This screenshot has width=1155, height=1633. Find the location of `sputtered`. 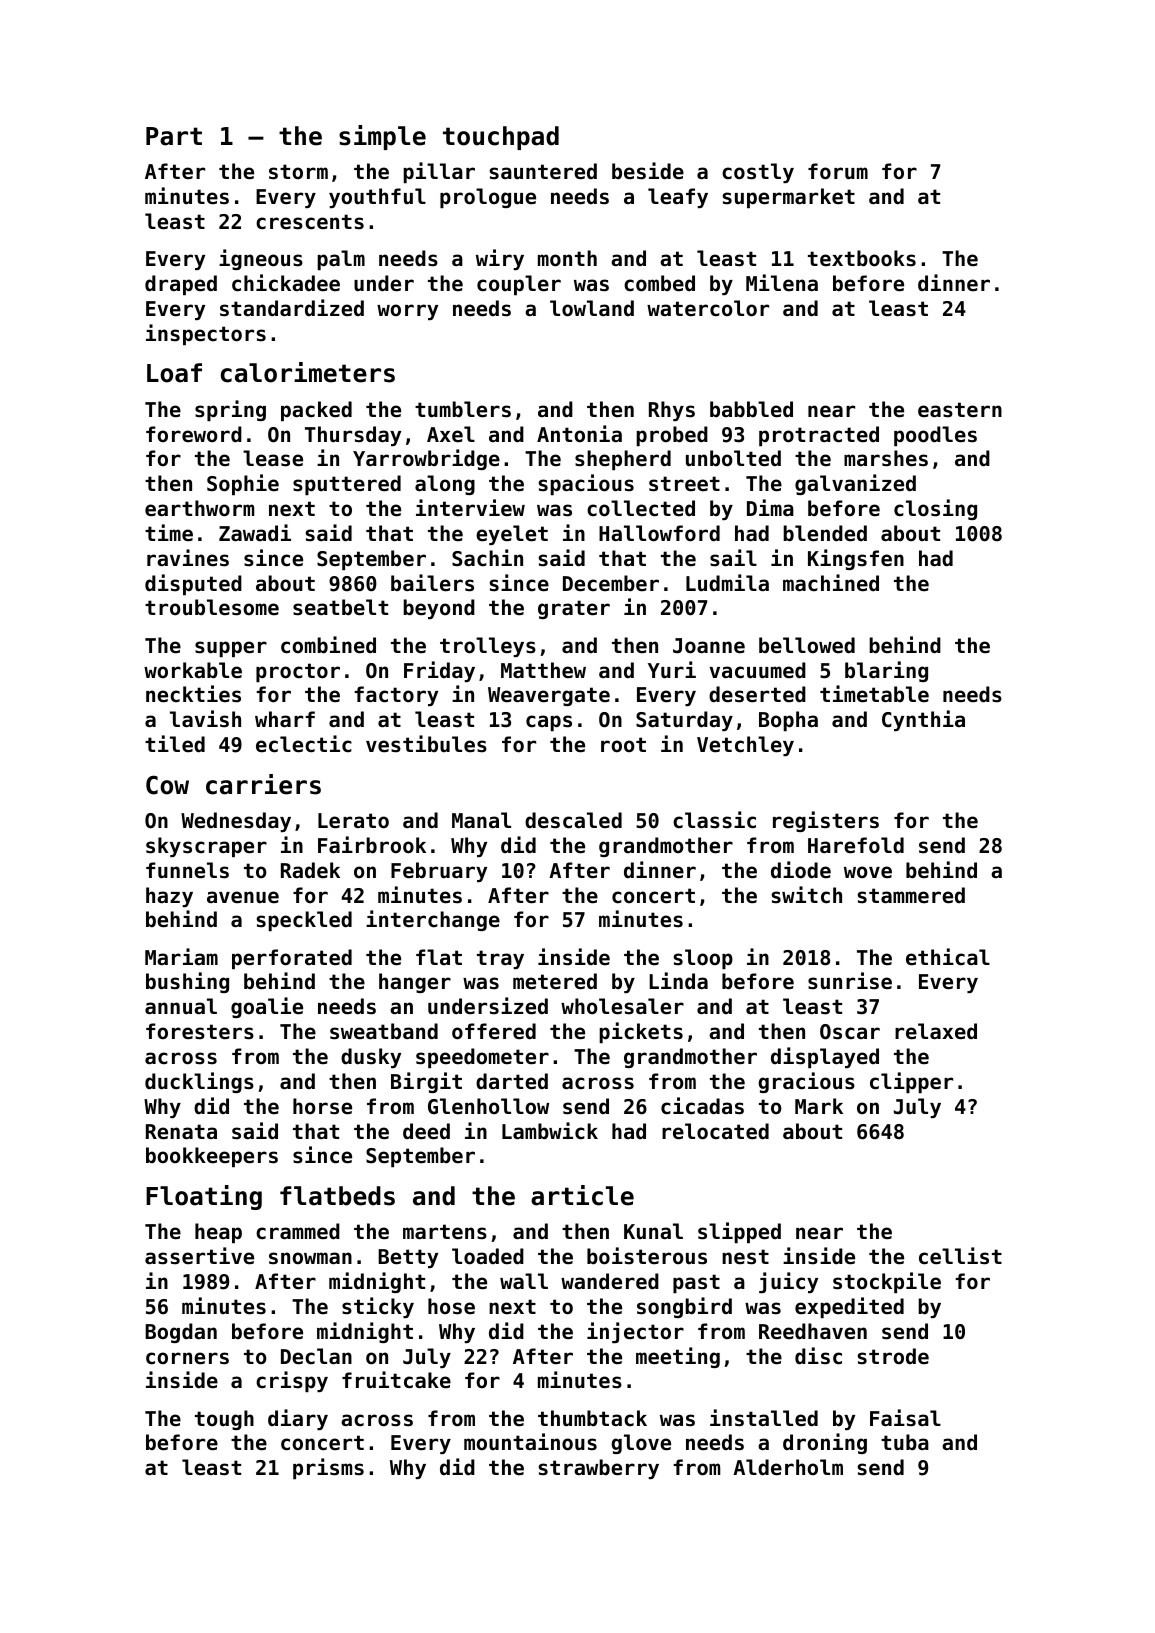

sputtered is located at coordinates (347, 485).
